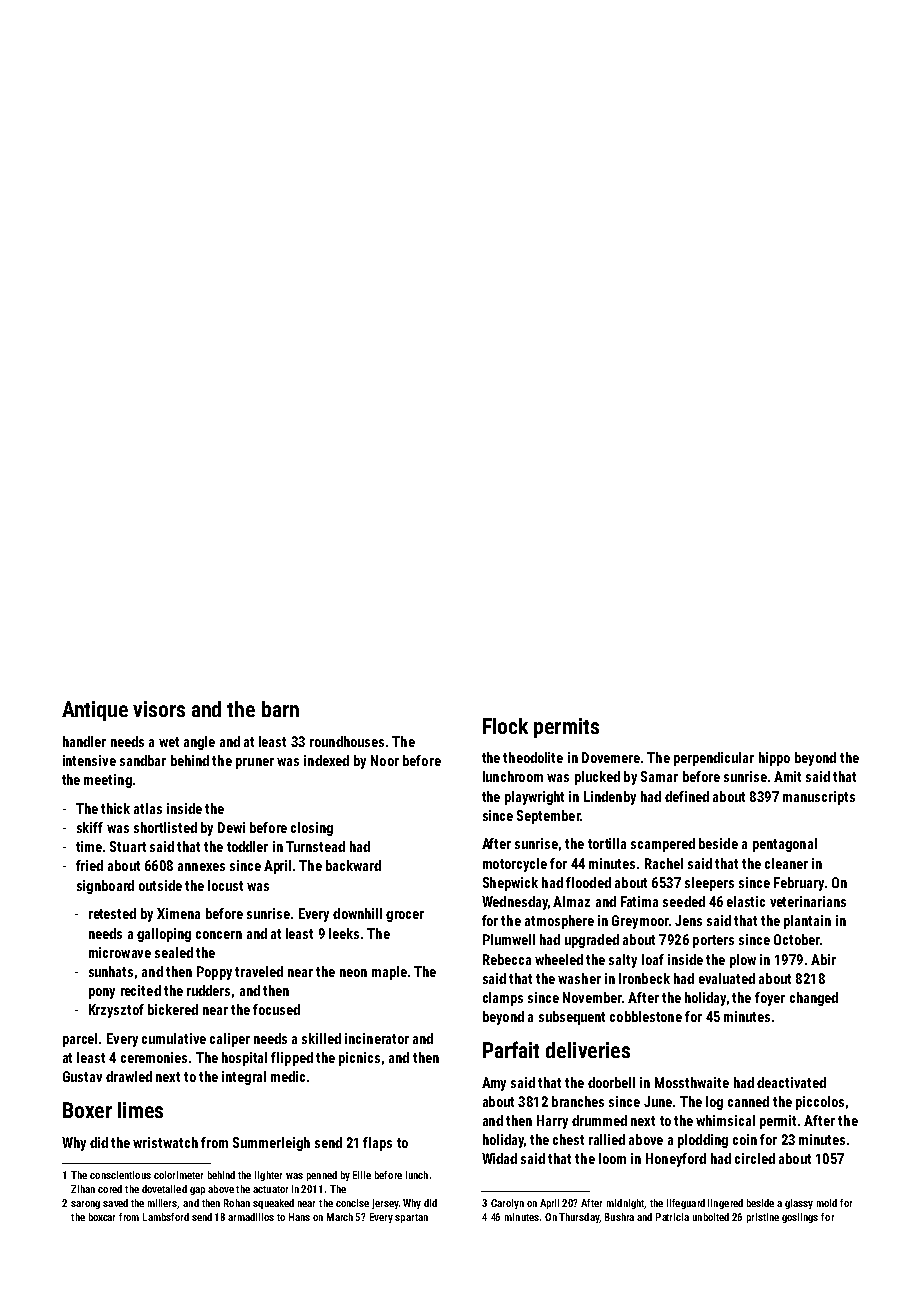 The image size is (924, 1308). I want to click on elastic, so click(746, 901).
